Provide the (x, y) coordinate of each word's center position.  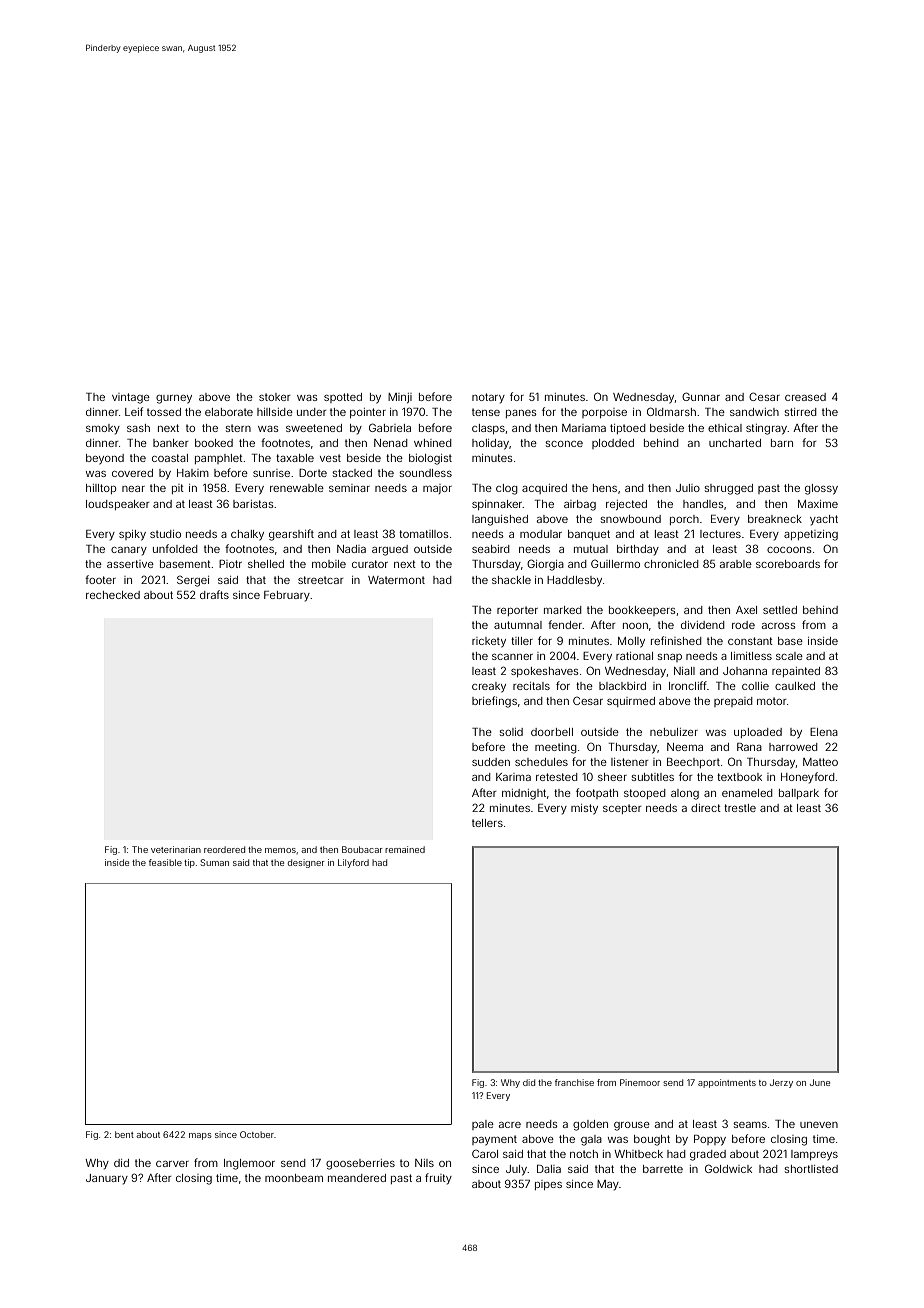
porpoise (604, 413)
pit (178, 489)
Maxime (818, 504)
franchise (574, 1082)
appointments (727, 1083)
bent (124, 1134)
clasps (488, 429)
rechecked (113, 595)
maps (200, 1136)
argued (390, 550)
